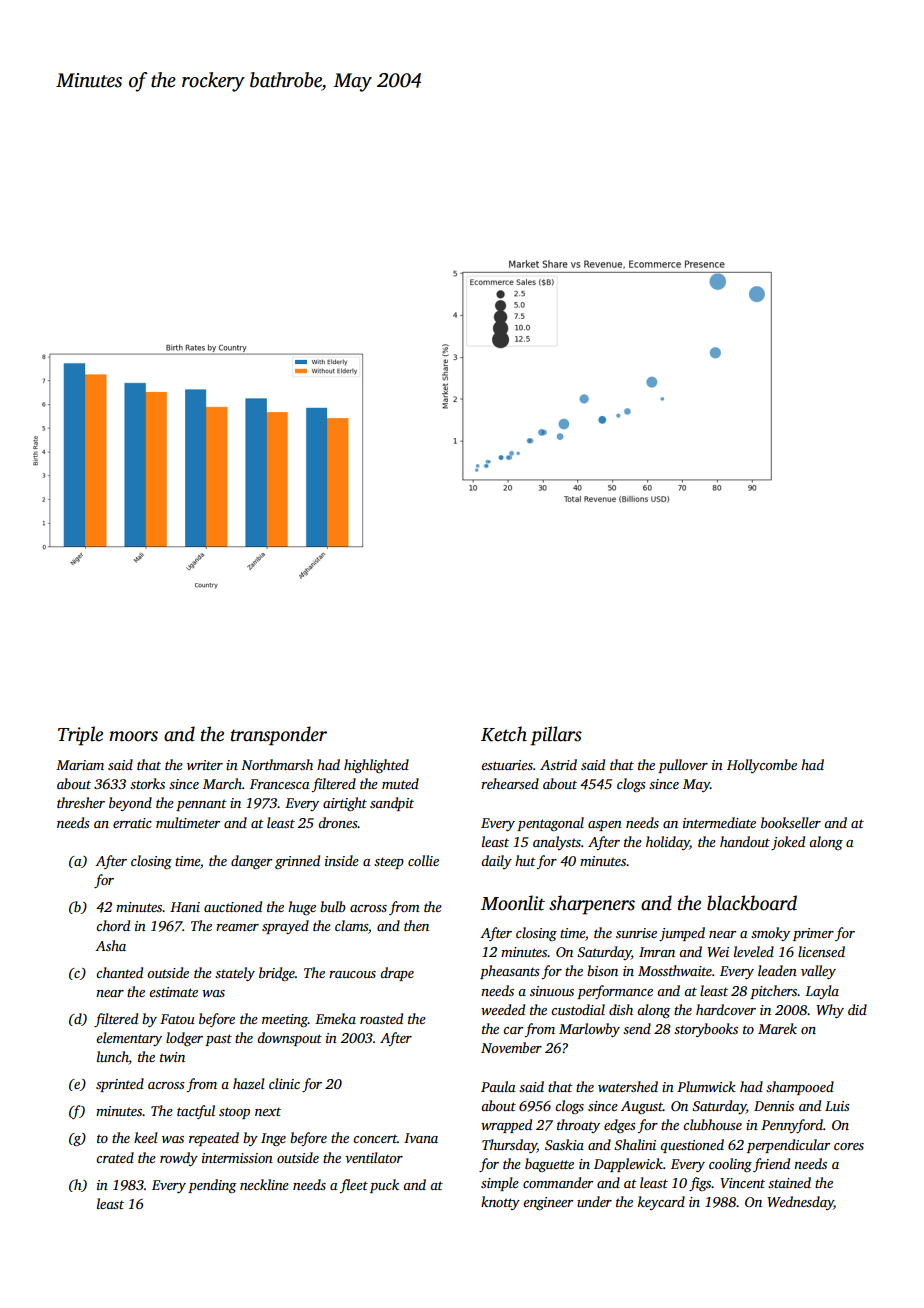 The image size is (924, 1308). What do you see at coordinates (657, 952) in the page?
I see `Imran` at bounding box center [657, 952].
